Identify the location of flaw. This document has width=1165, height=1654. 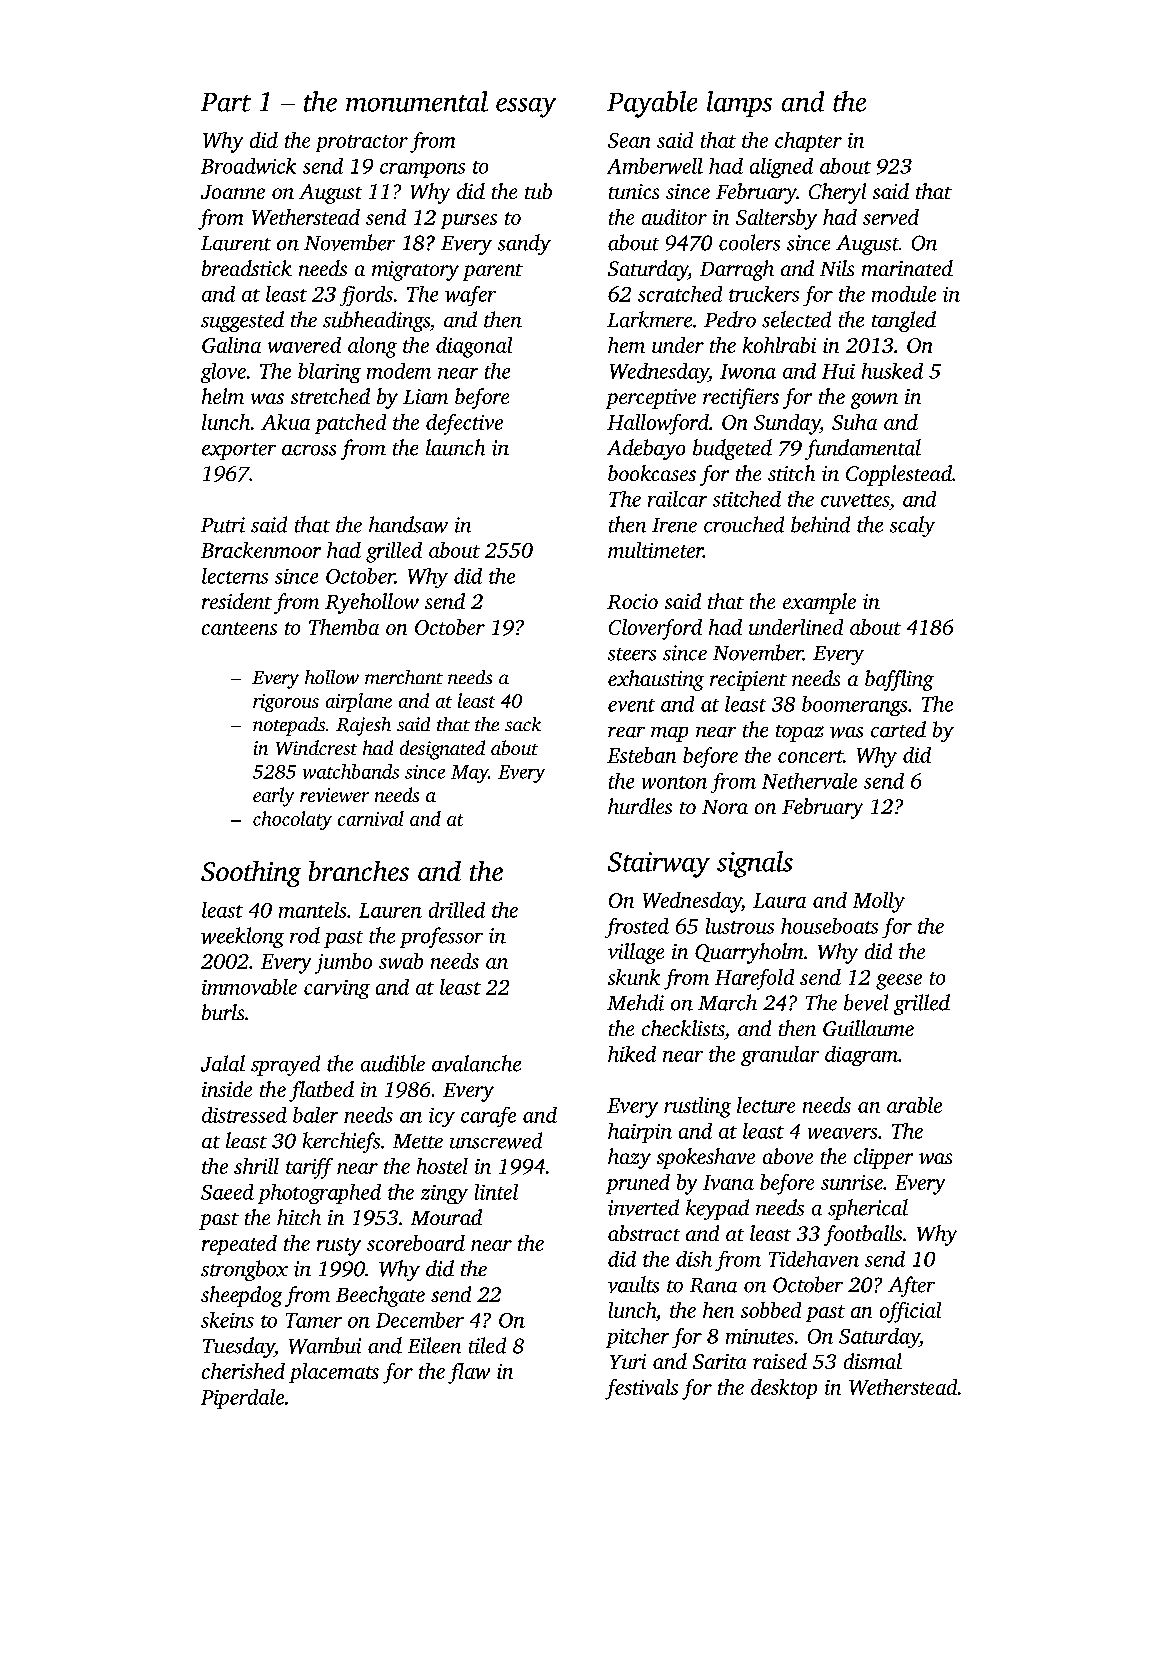
(469, 1373).
